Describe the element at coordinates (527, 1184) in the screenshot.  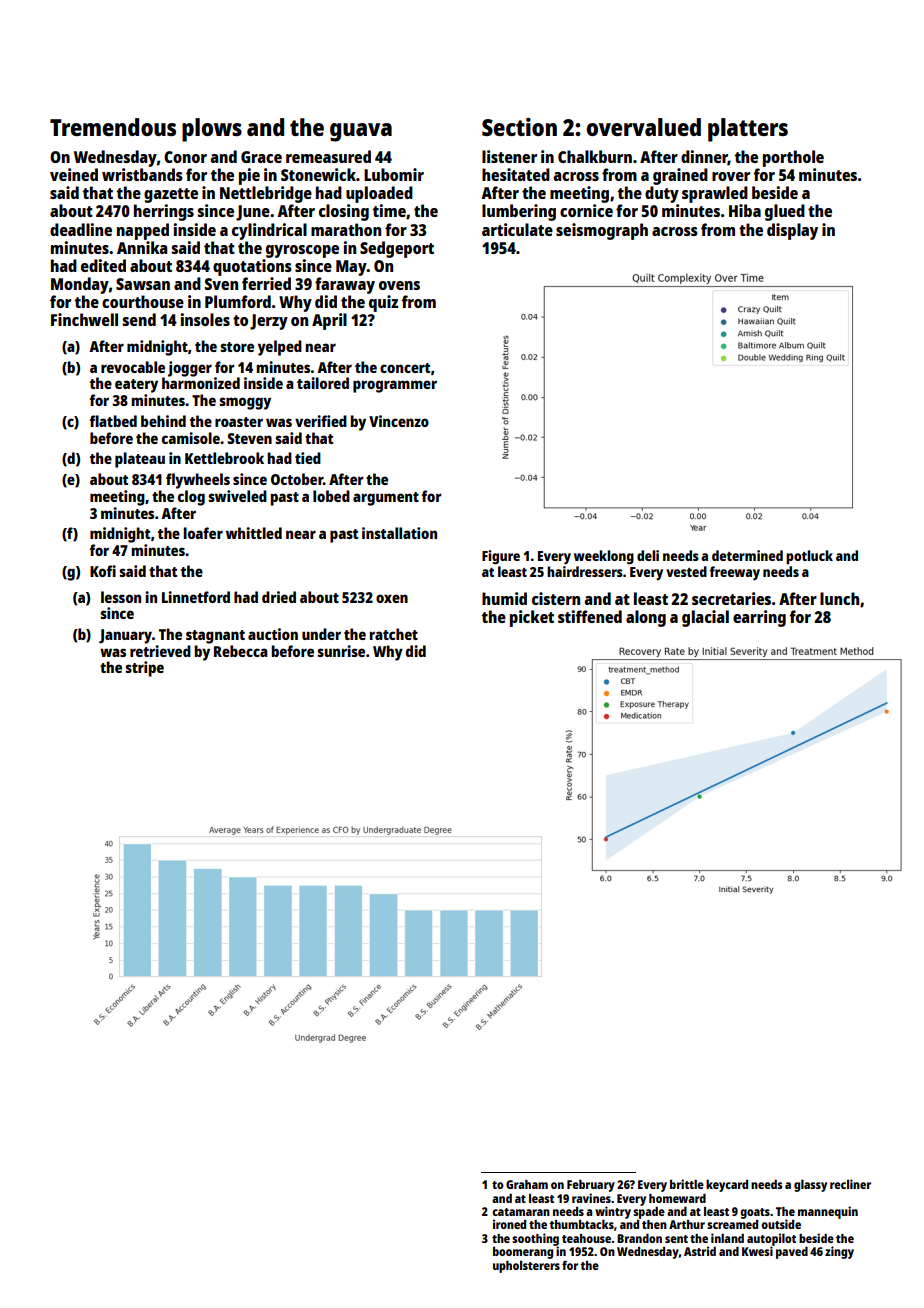
I see `Graham` at that location.
